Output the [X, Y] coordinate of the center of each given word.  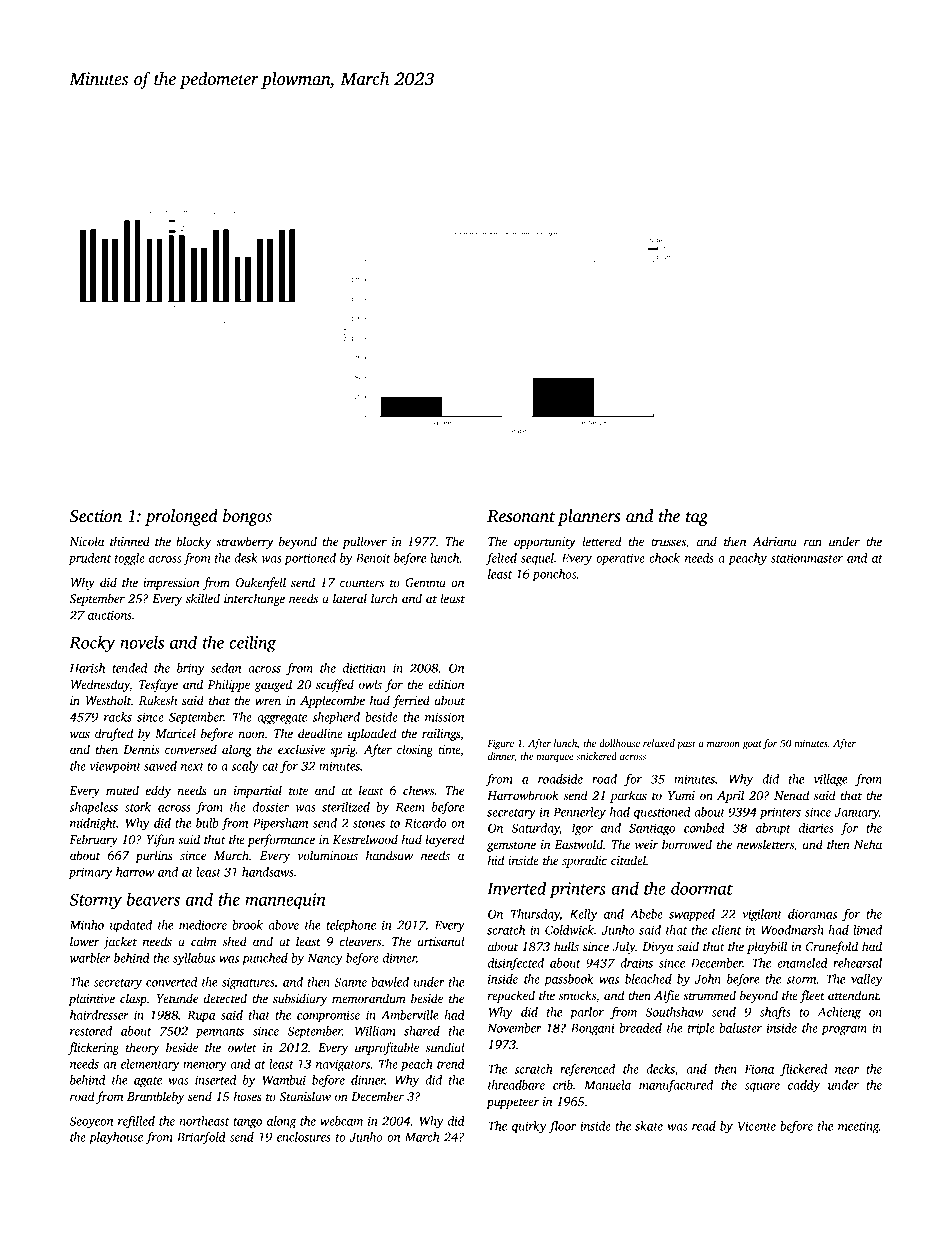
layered [445, 840]
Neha [868, 844]
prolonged [181, 517]
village [831, 780]
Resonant [521, 516]
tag [697, 519]
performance [281, 840]
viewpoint [115, 767]
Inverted [516, 888]
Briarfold [201, 1138]
